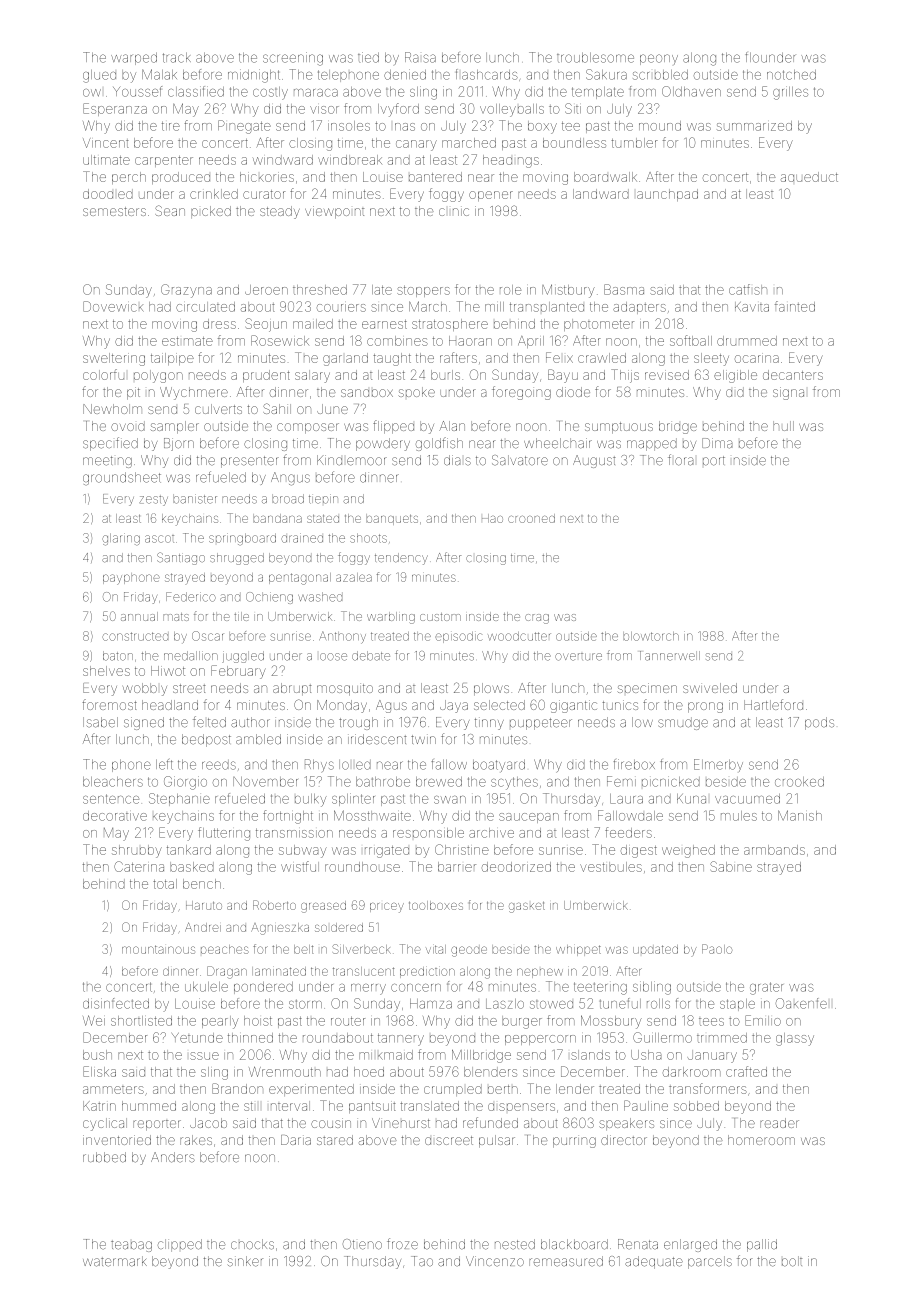  Describe the element at coordinates (497, 1141) in the document. I see `pulsar` at that location.
